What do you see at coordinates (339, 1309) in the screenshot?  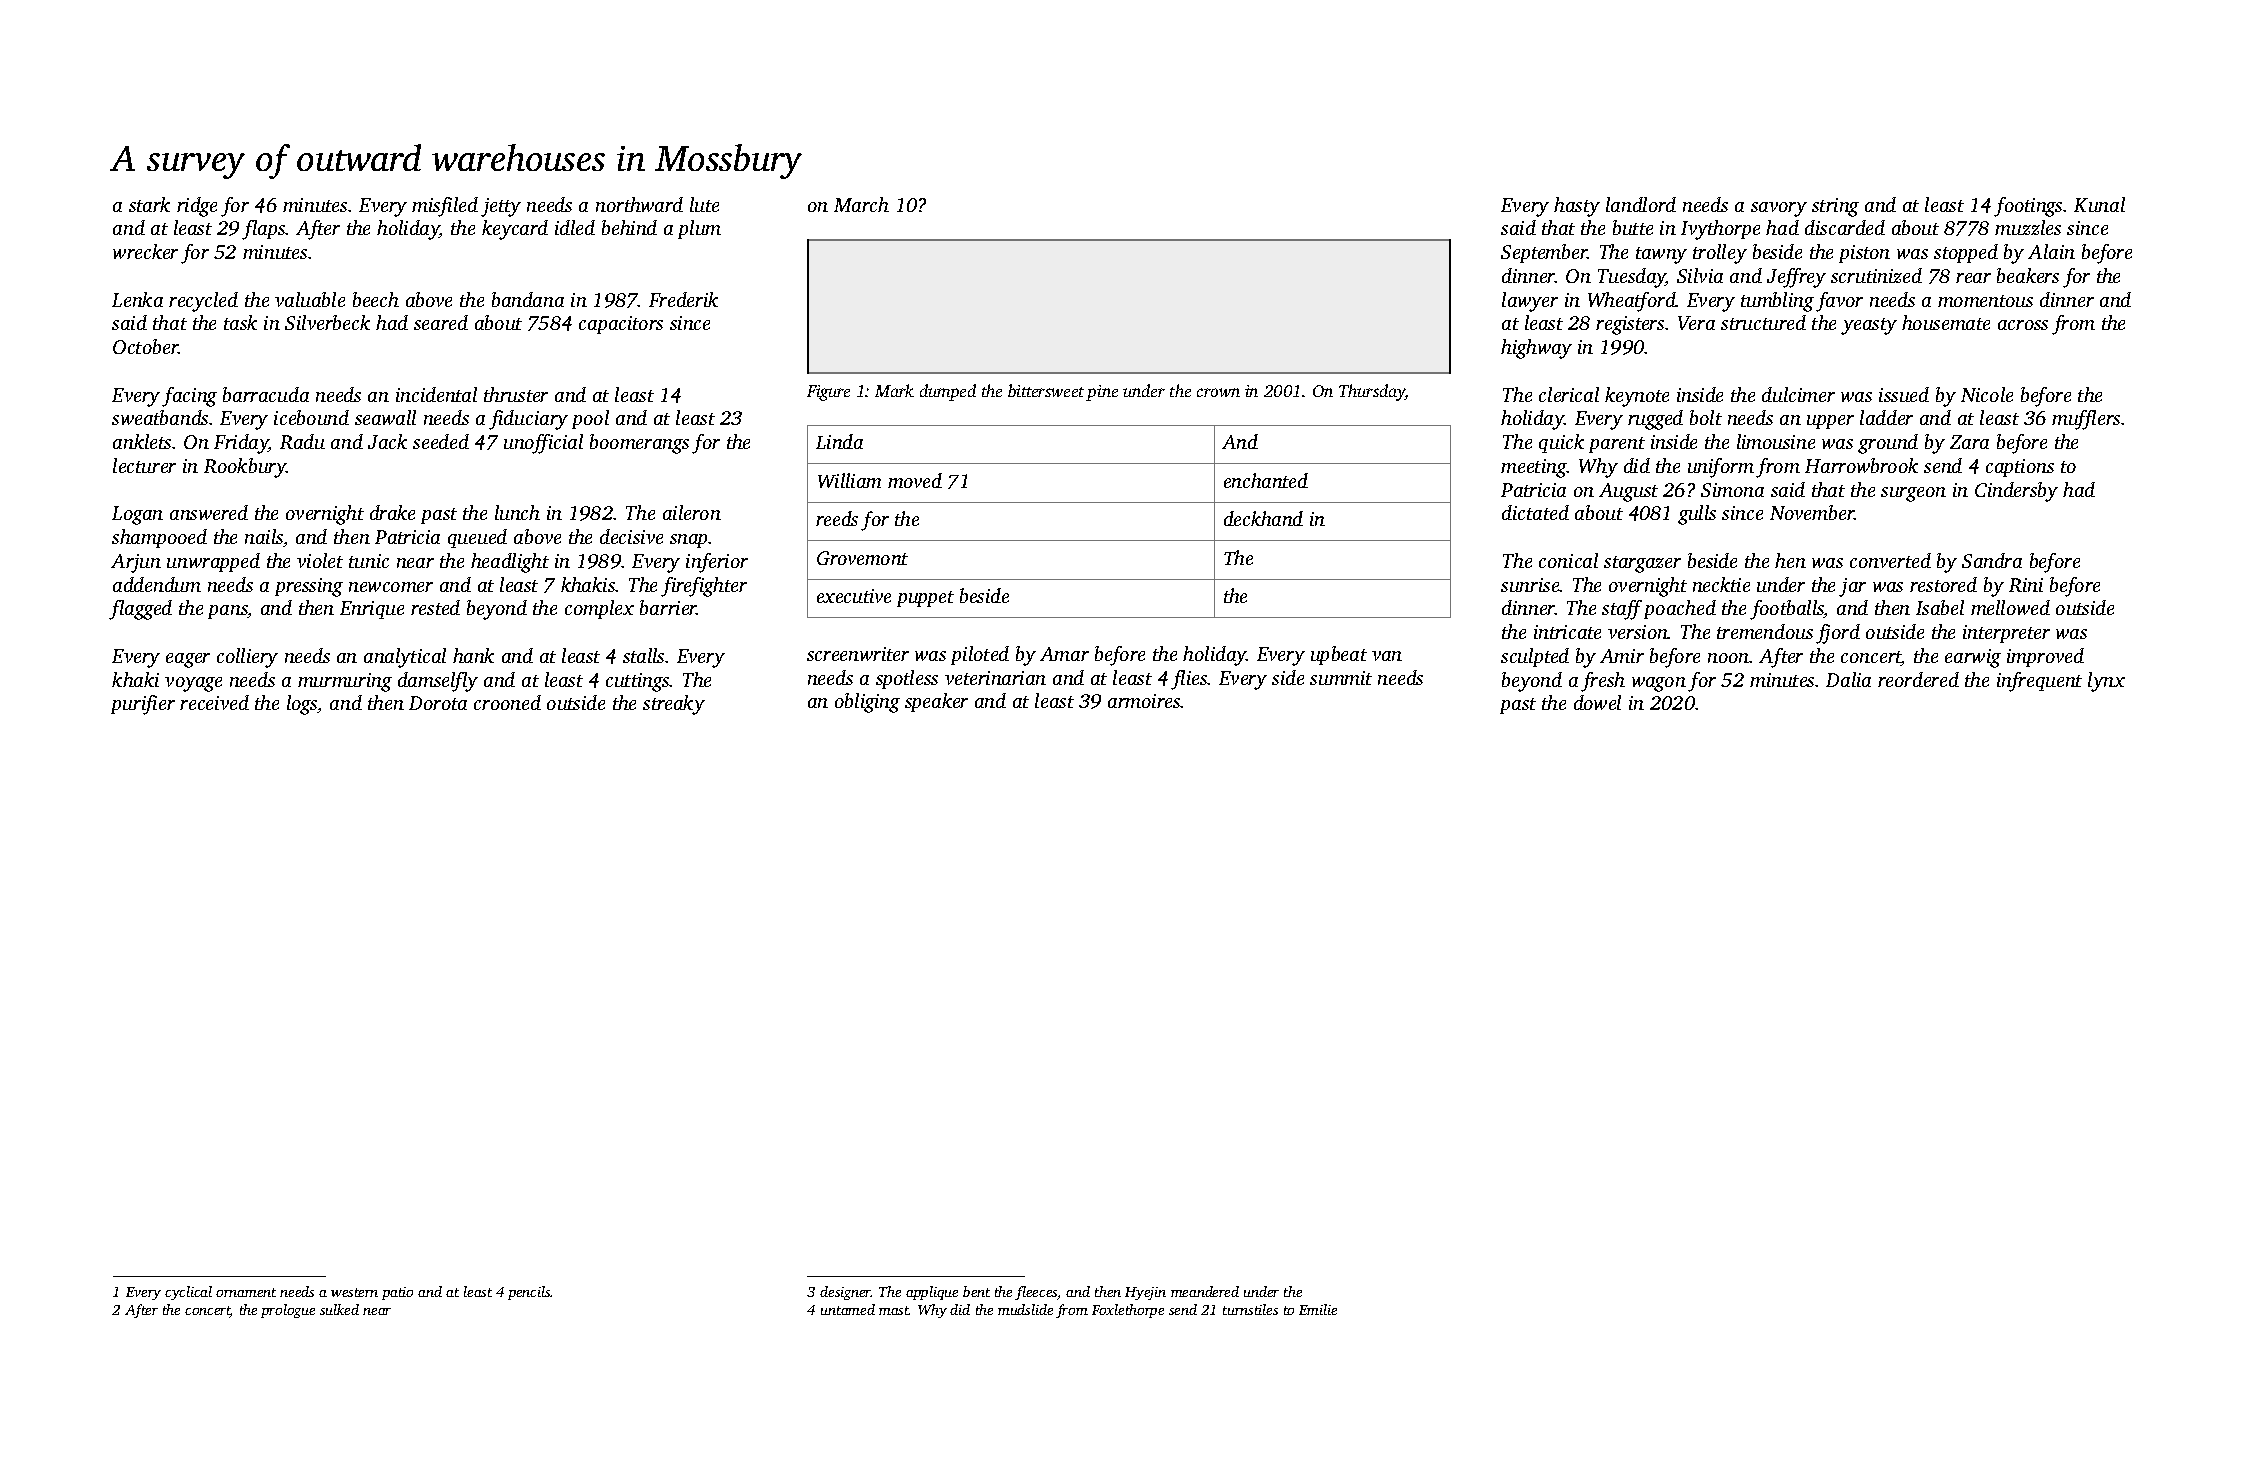 I see `sulked` at bounding box center [339, 1309].
